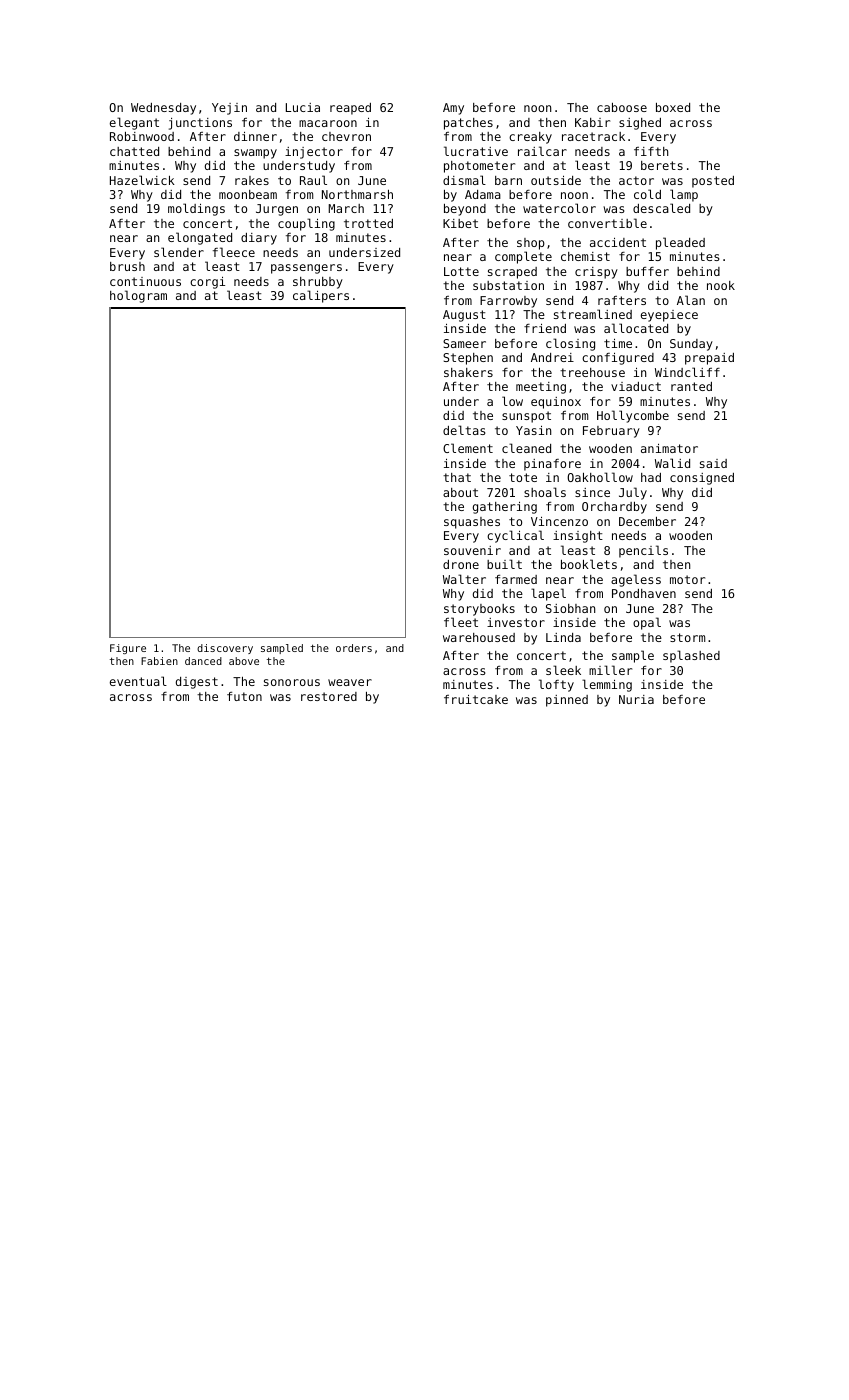 The width and height of the page is (849, 1400). Describe the element at coordinates (633, 416) in the page. I see `Hollycombe` at that location.
